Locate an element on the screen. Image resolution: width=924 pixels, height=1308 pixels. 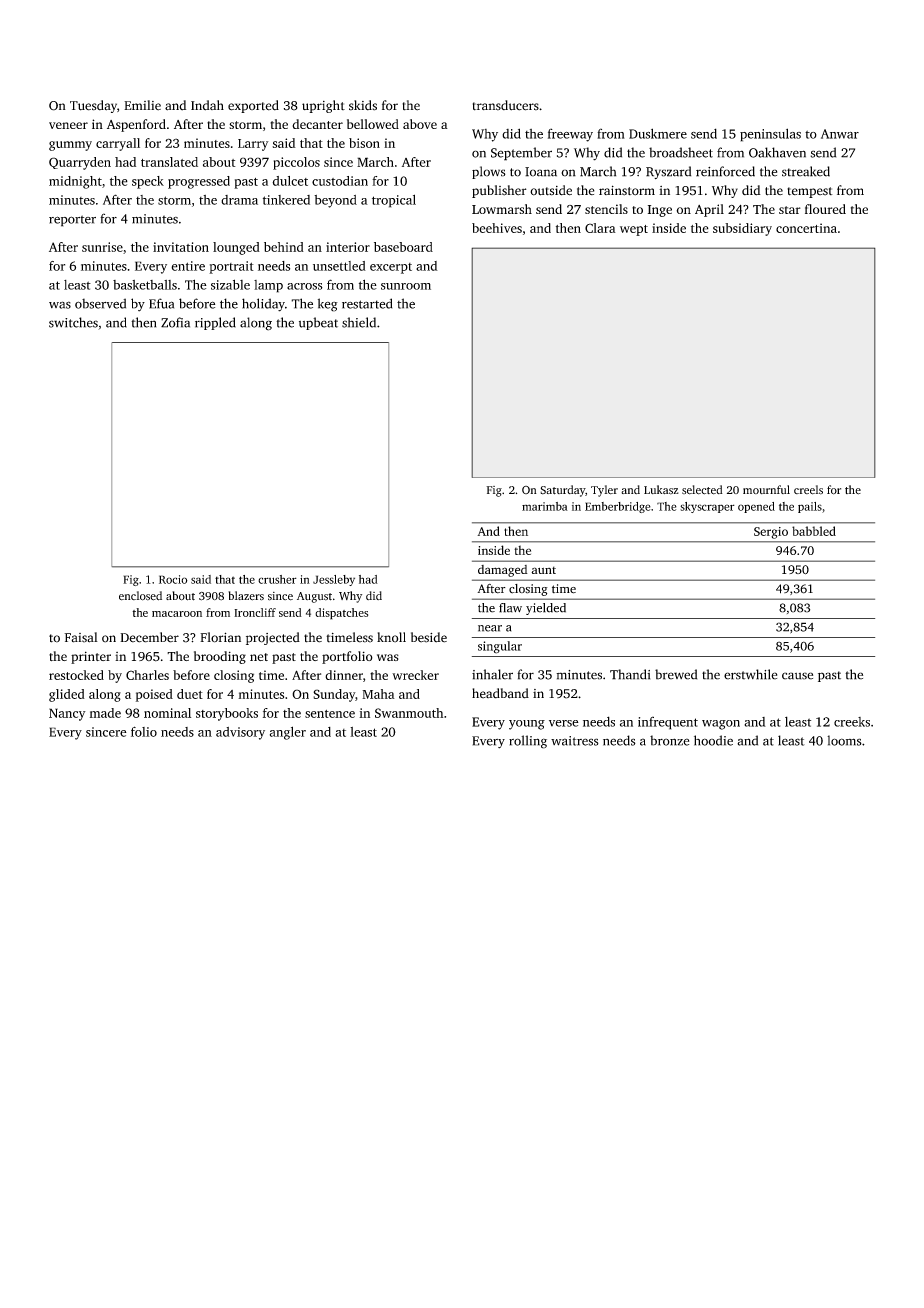
concertina is located at coordinates (806, 228).
